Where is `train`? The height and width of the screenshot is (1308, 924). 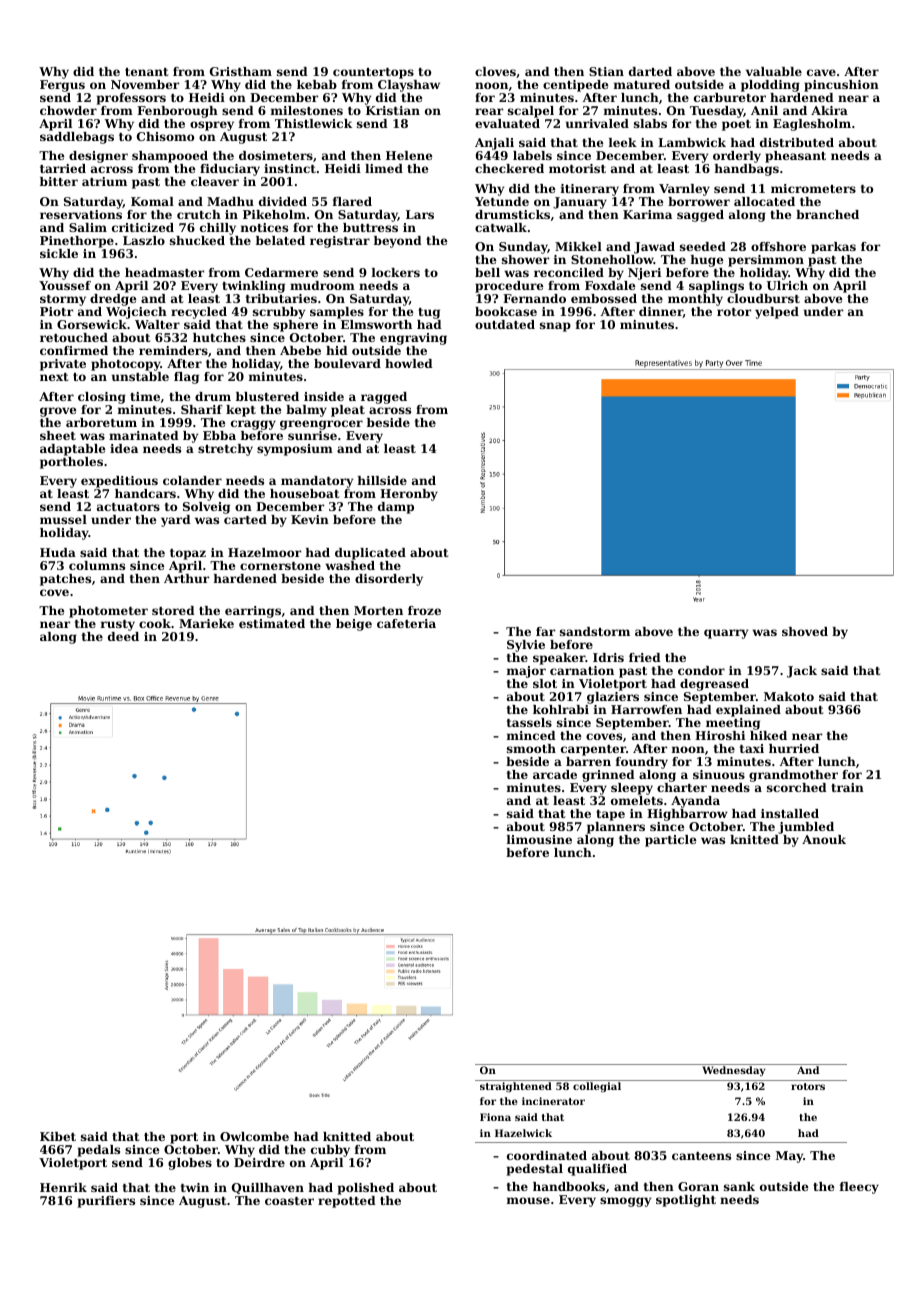 train is located at coordinates (847, 787).
